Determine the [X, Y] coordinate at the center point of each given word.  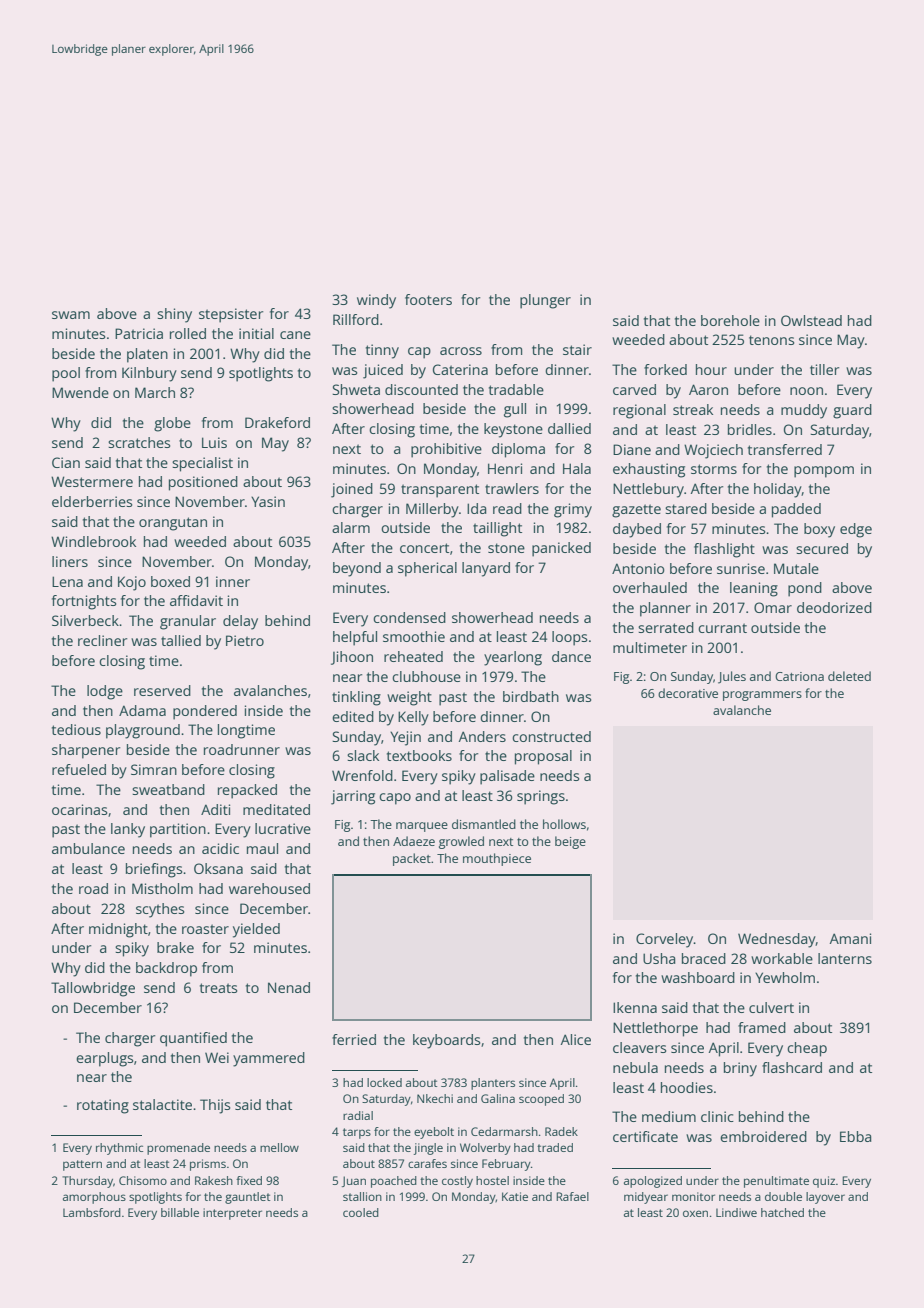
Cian [66, 462]
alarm [351, 527]
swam [71, 315]
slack [363, 755]
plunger [545, 301]
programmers [762, 696]
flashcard [792, 1067]
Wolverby [485, 1149]
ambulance [88, 848]
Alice [576, 1039]
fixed [249, 1180]
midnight [118, 930]
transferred [785, 449]
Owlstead [811, 320]
